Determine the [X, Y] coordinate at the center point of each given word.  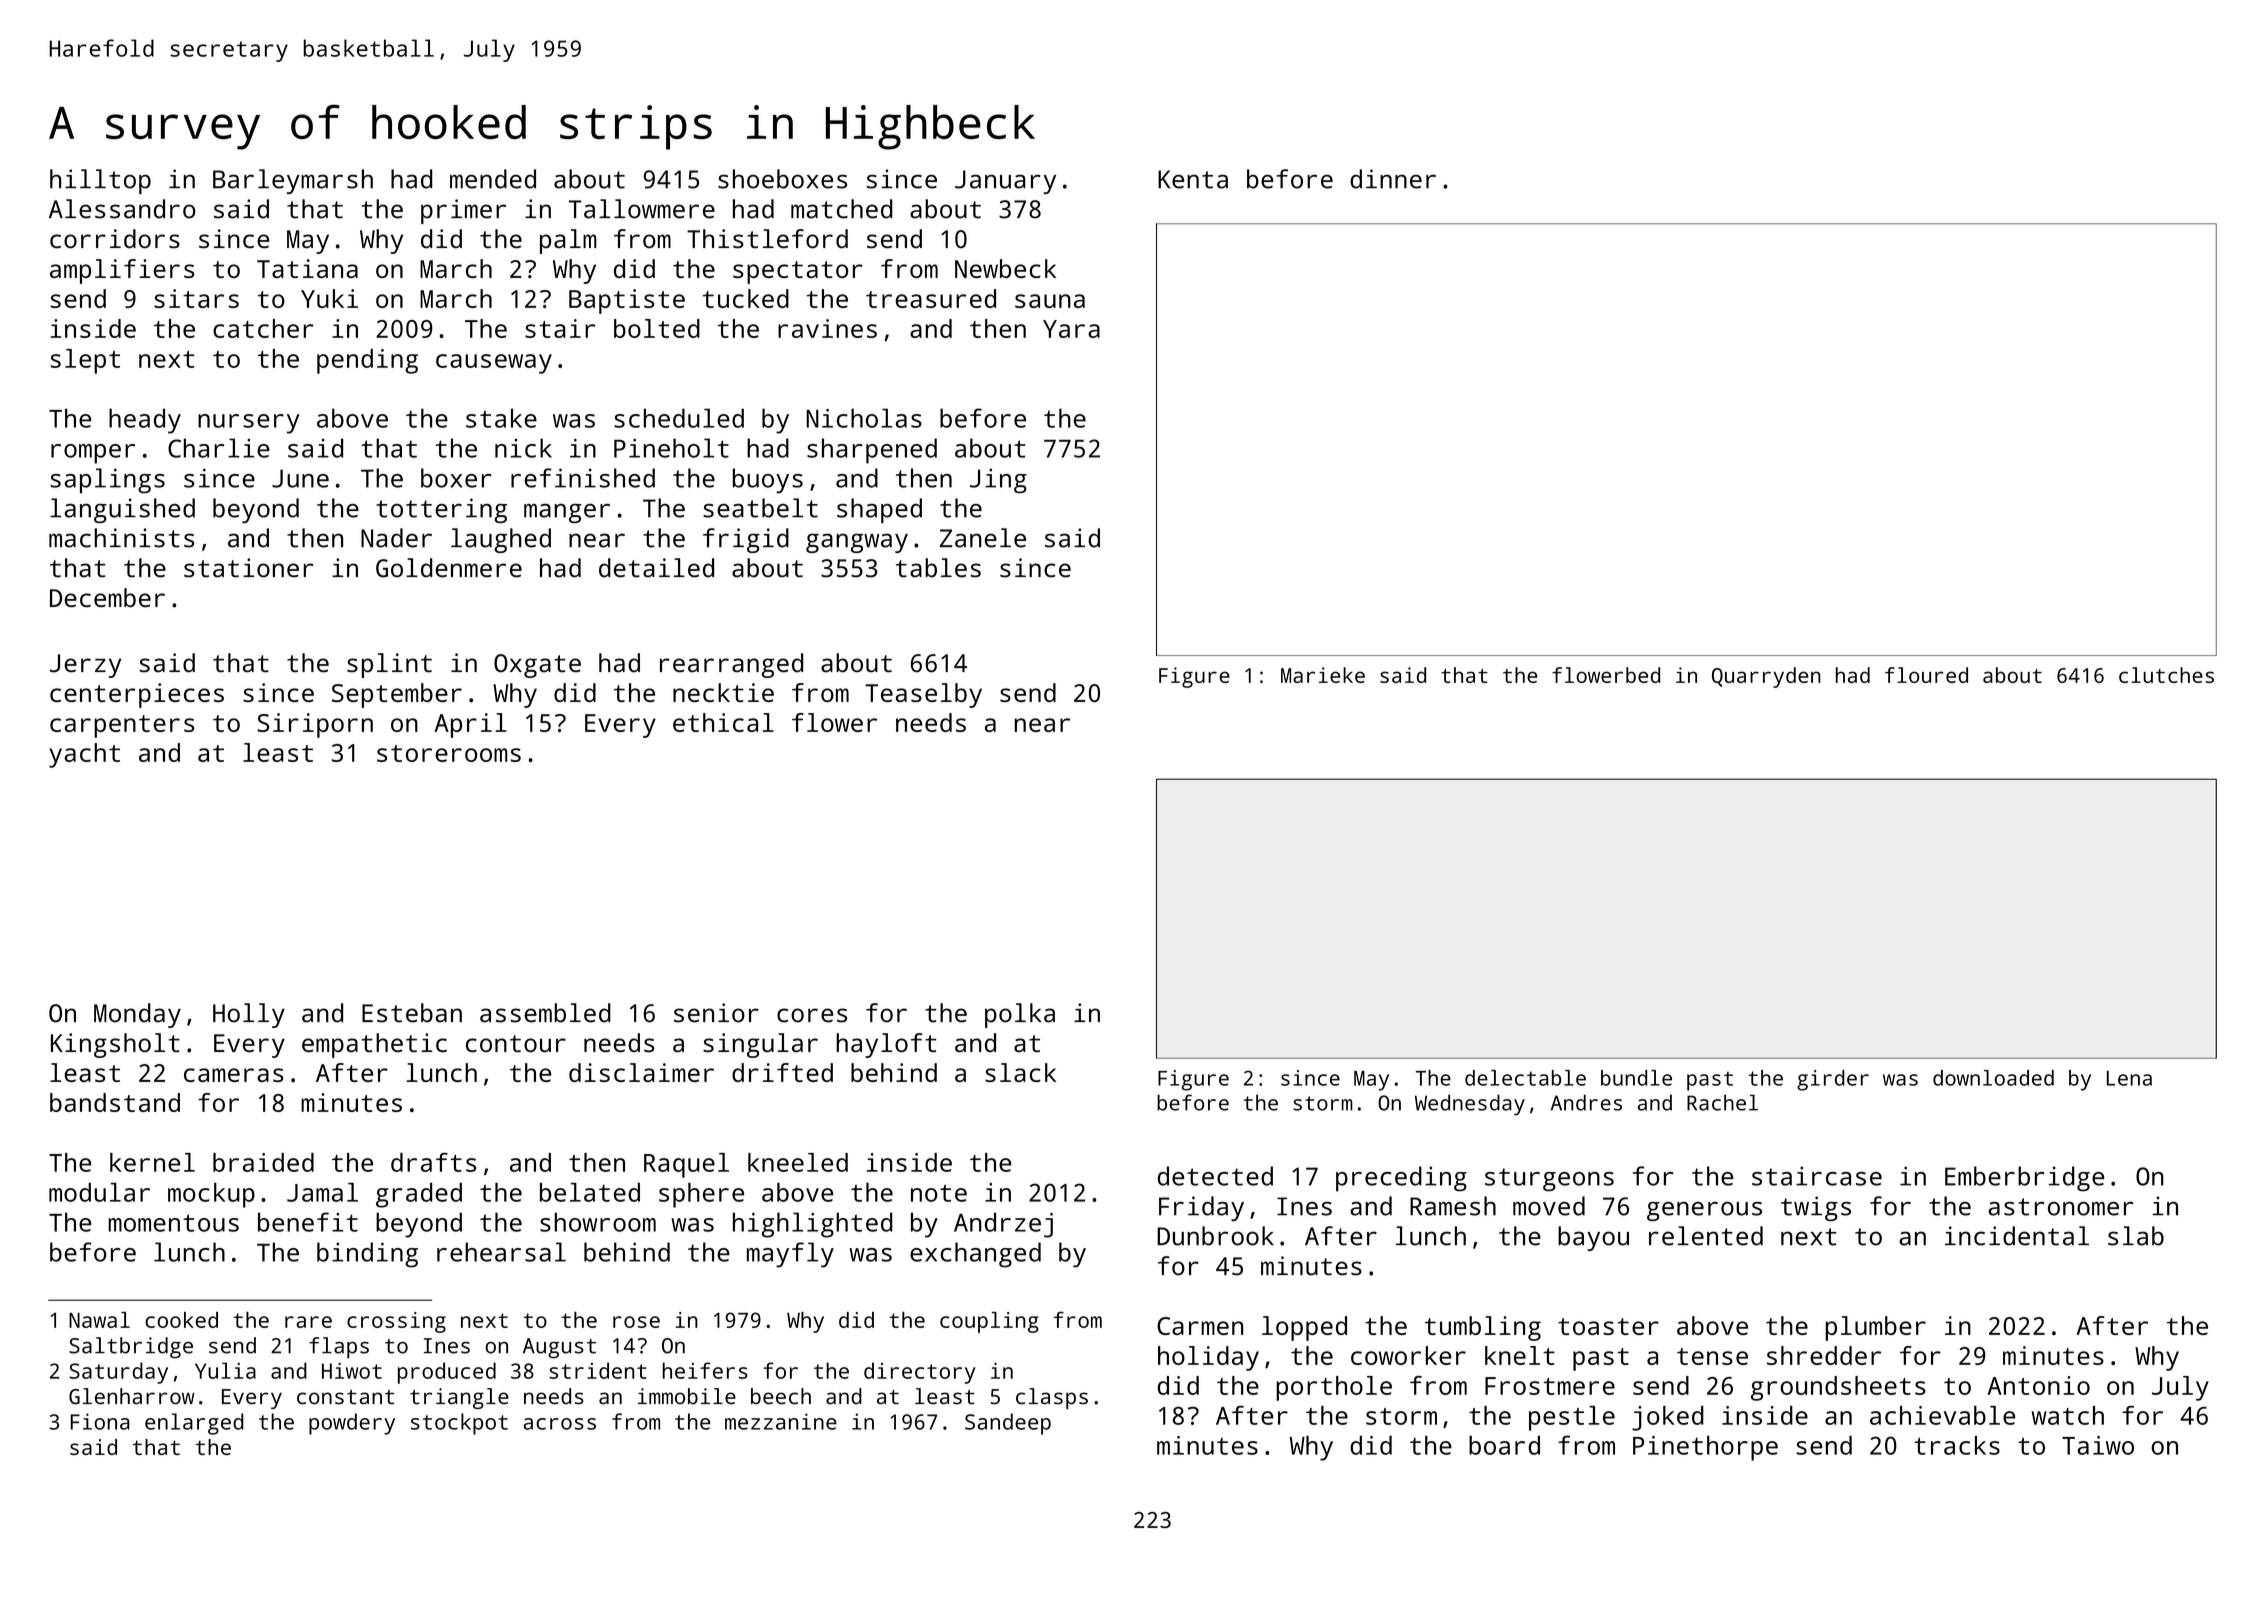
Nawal [99, 1320]
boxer [456, 478]
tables [938, 568]
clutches [2166, 675]
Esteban [412, 1013]
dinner [1393, 179]
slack [1020, 1072]
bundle [1636, 1078]
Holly [249, 1015]
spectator [798, 272]
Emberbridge [2024, 1179]
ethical [723, 722]
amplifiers [122, 271]
